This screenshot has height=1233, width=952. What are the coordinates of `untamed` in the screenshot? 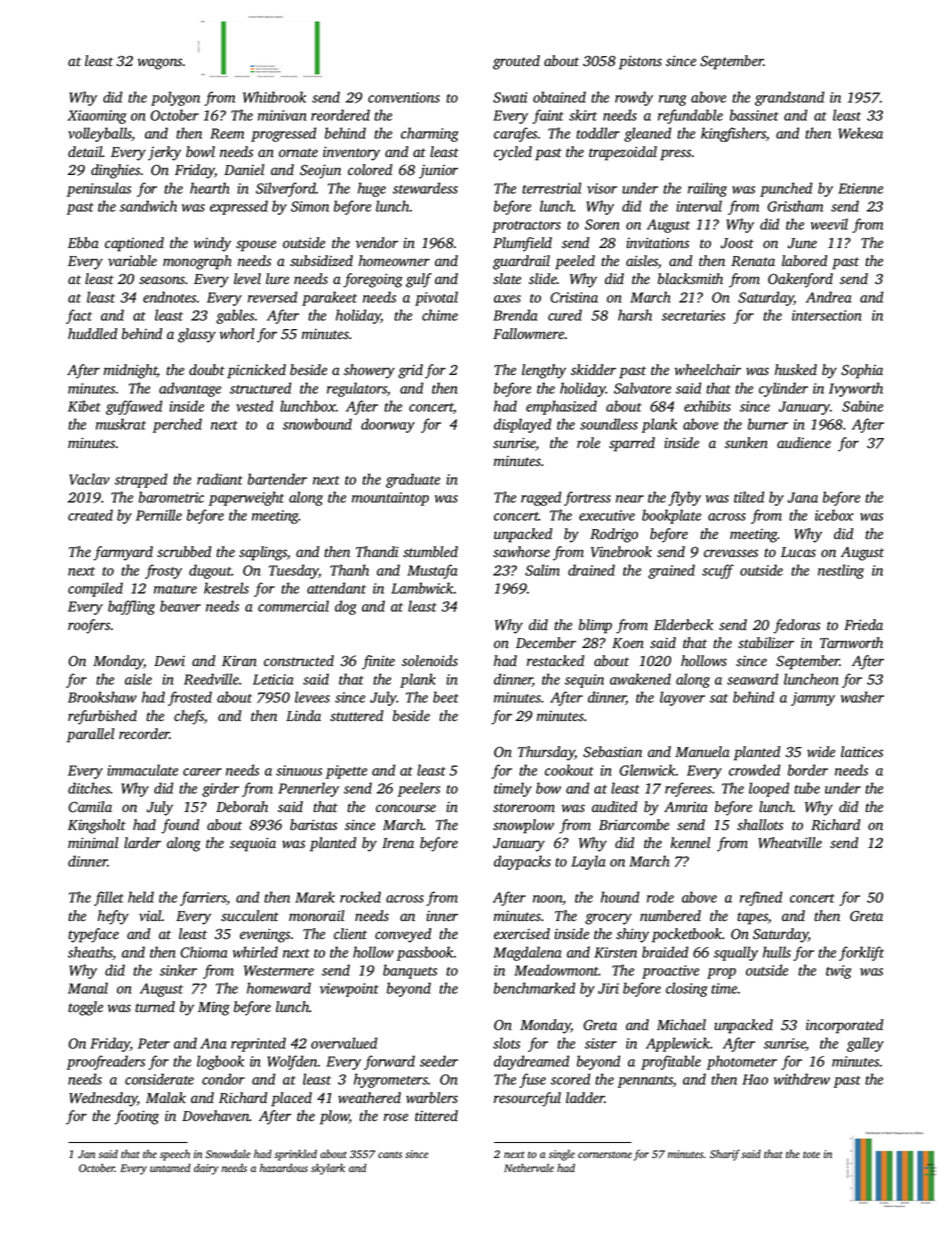 It's located at (170, 1167).
